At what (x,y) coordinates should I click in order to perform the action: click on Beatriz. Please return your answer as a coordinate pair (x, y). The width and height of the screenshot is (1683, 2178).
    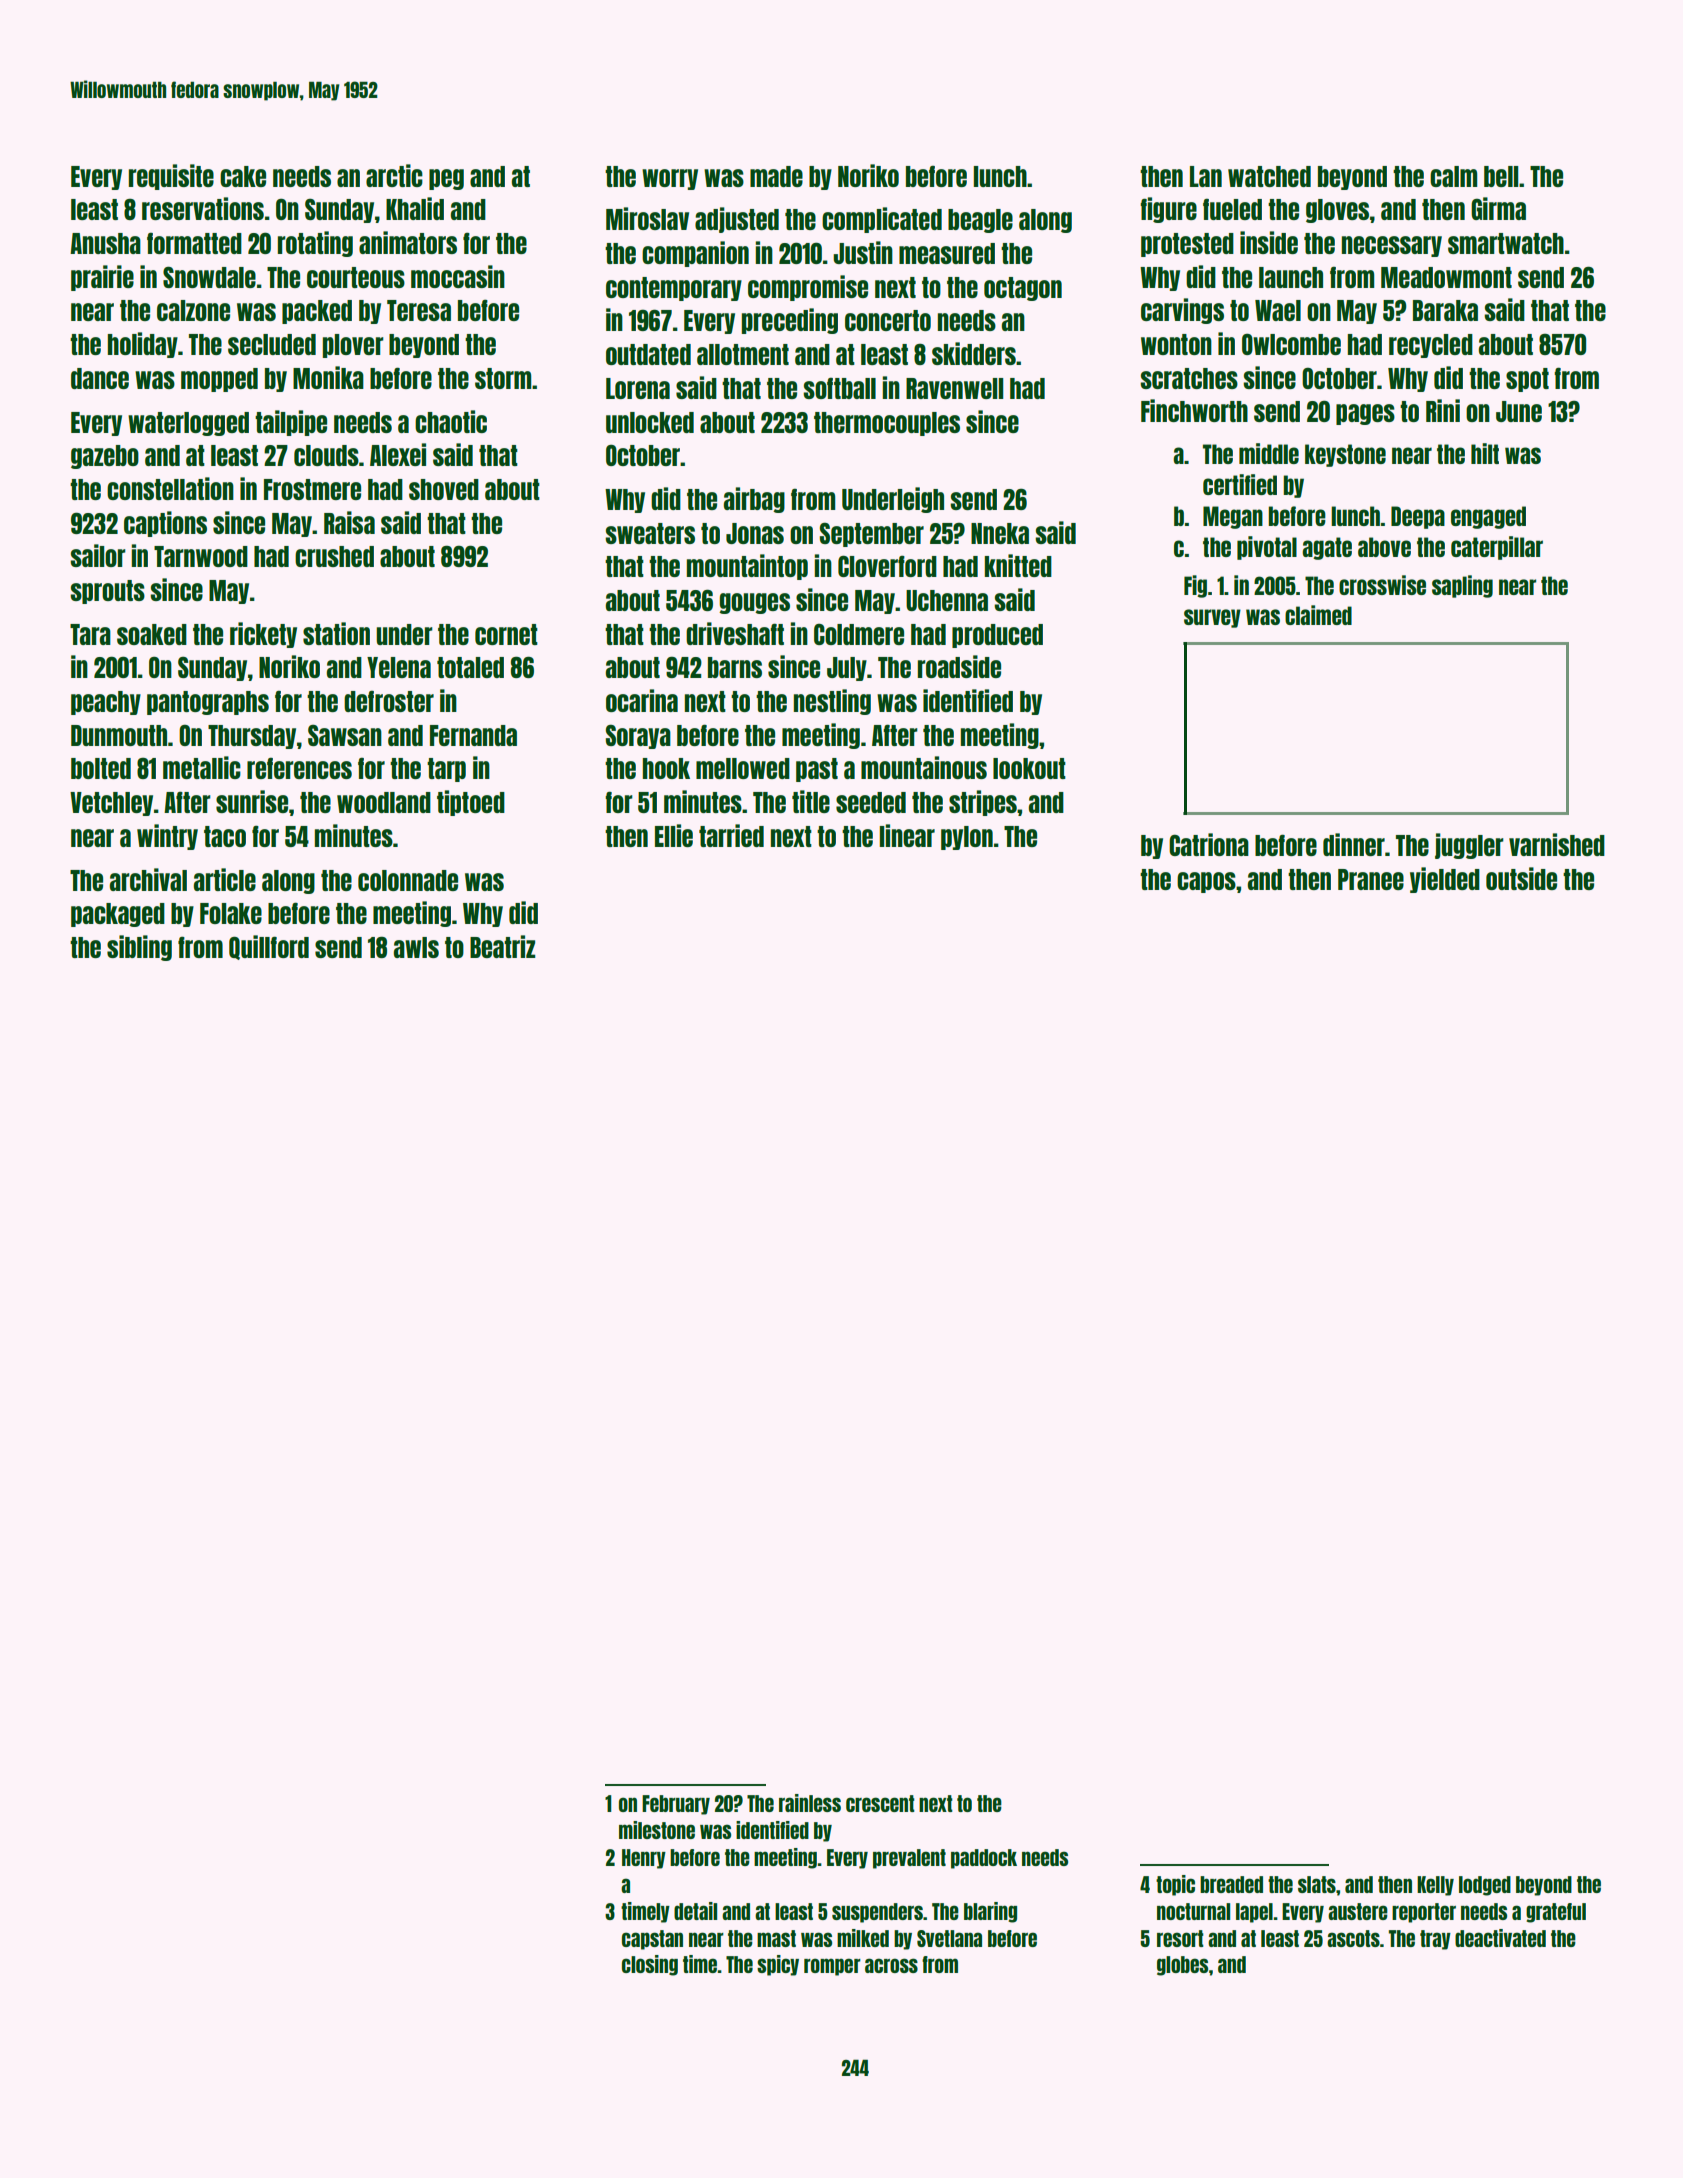
    Looking at the image, I should click on (503, 946).
